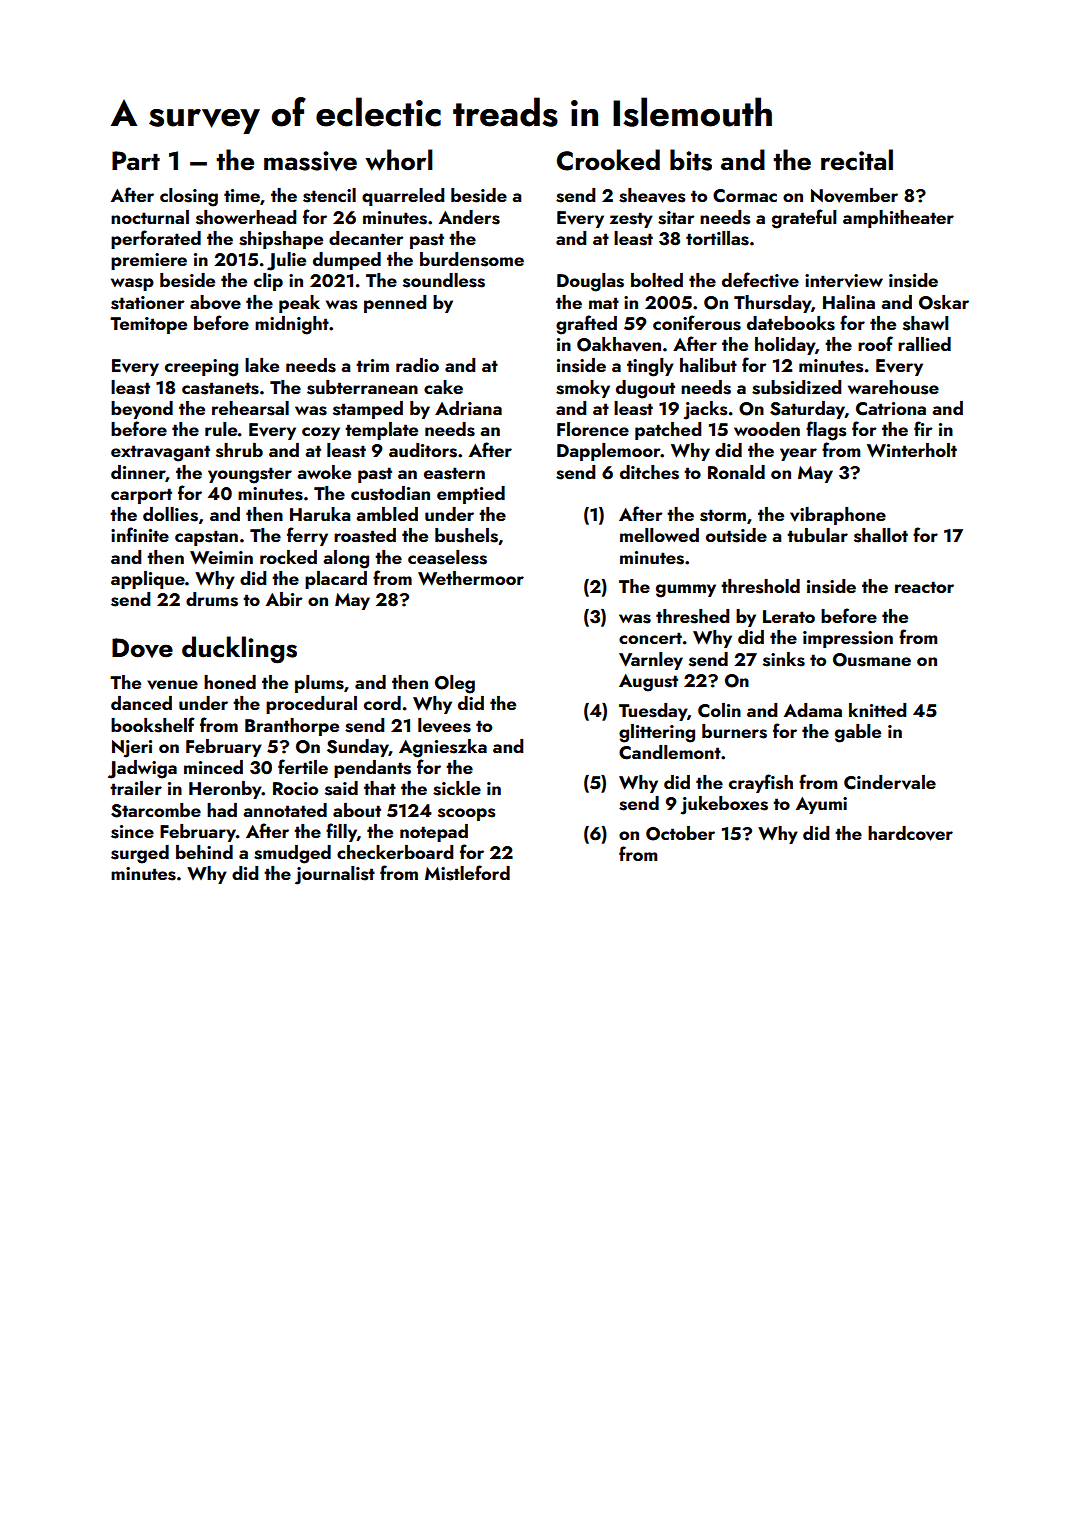  What do you see at coordinates (817, 535) in the screenshot?
I see `tubular` at bounding box center [817, 535].
